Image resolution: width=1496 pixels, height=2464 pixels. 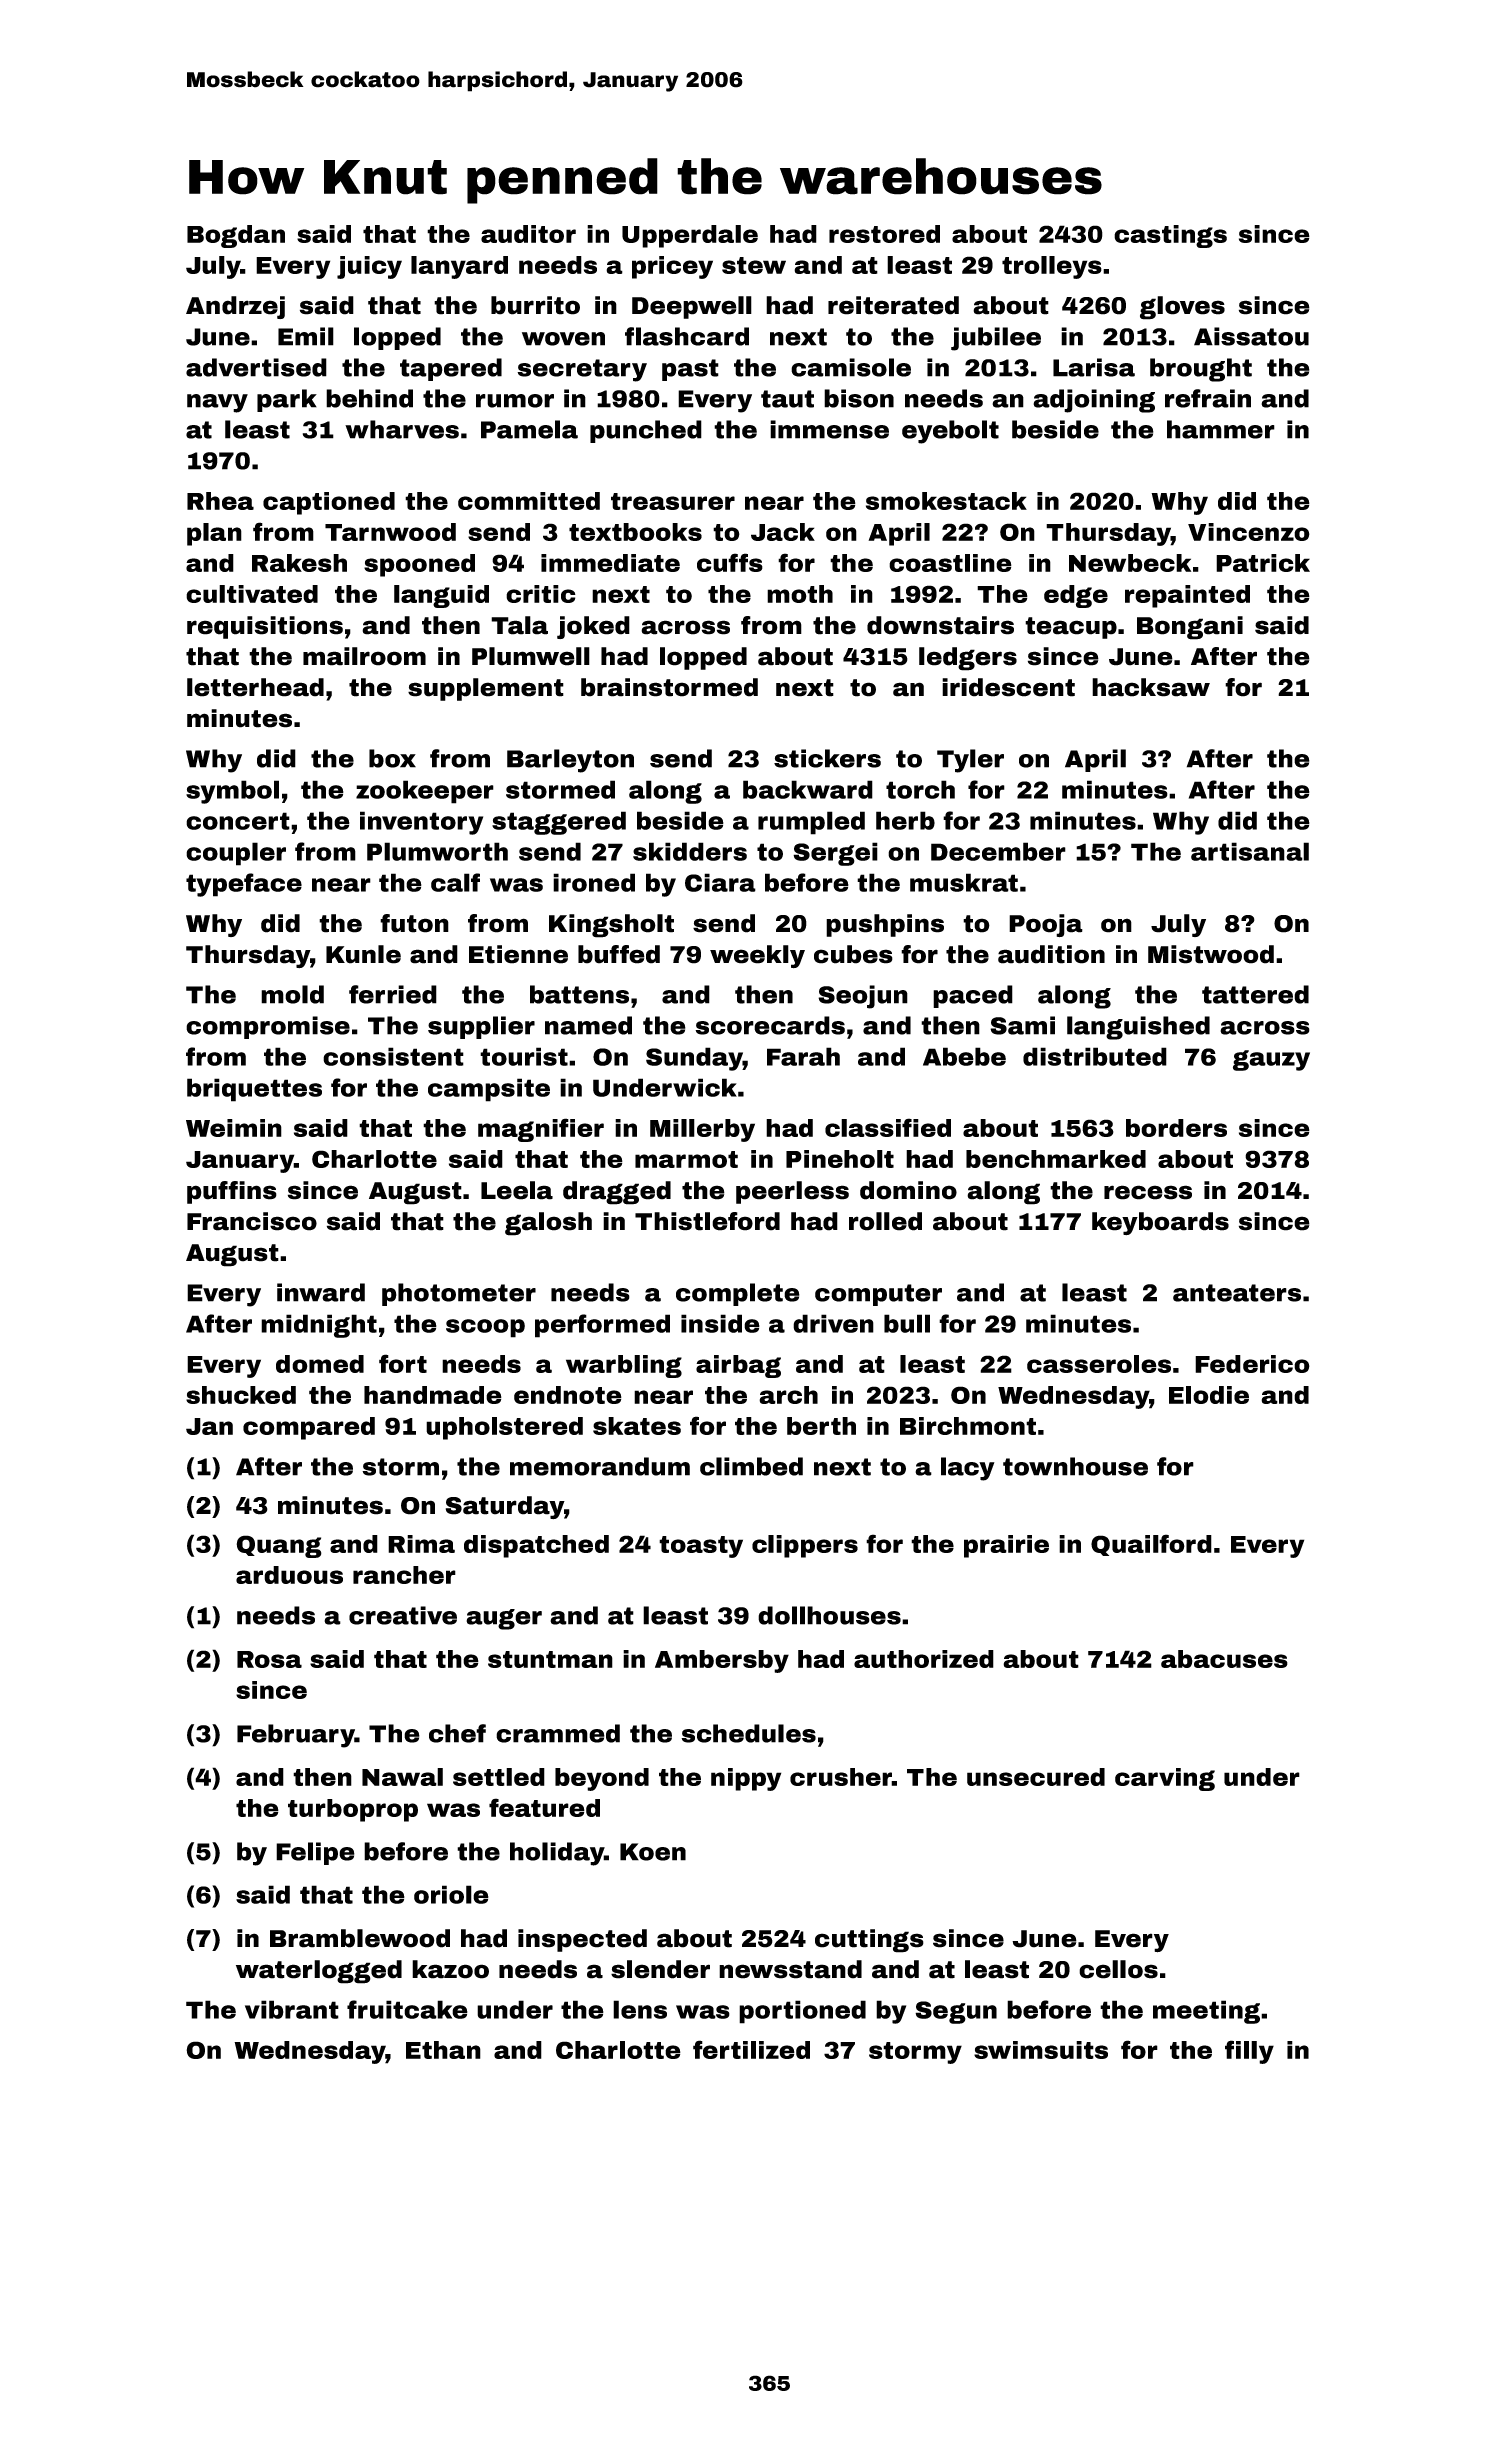 What do you see at coordinates (1130, 563) in the screenshot?
I see `Newbeck` at bounding box center [1130, 563].
